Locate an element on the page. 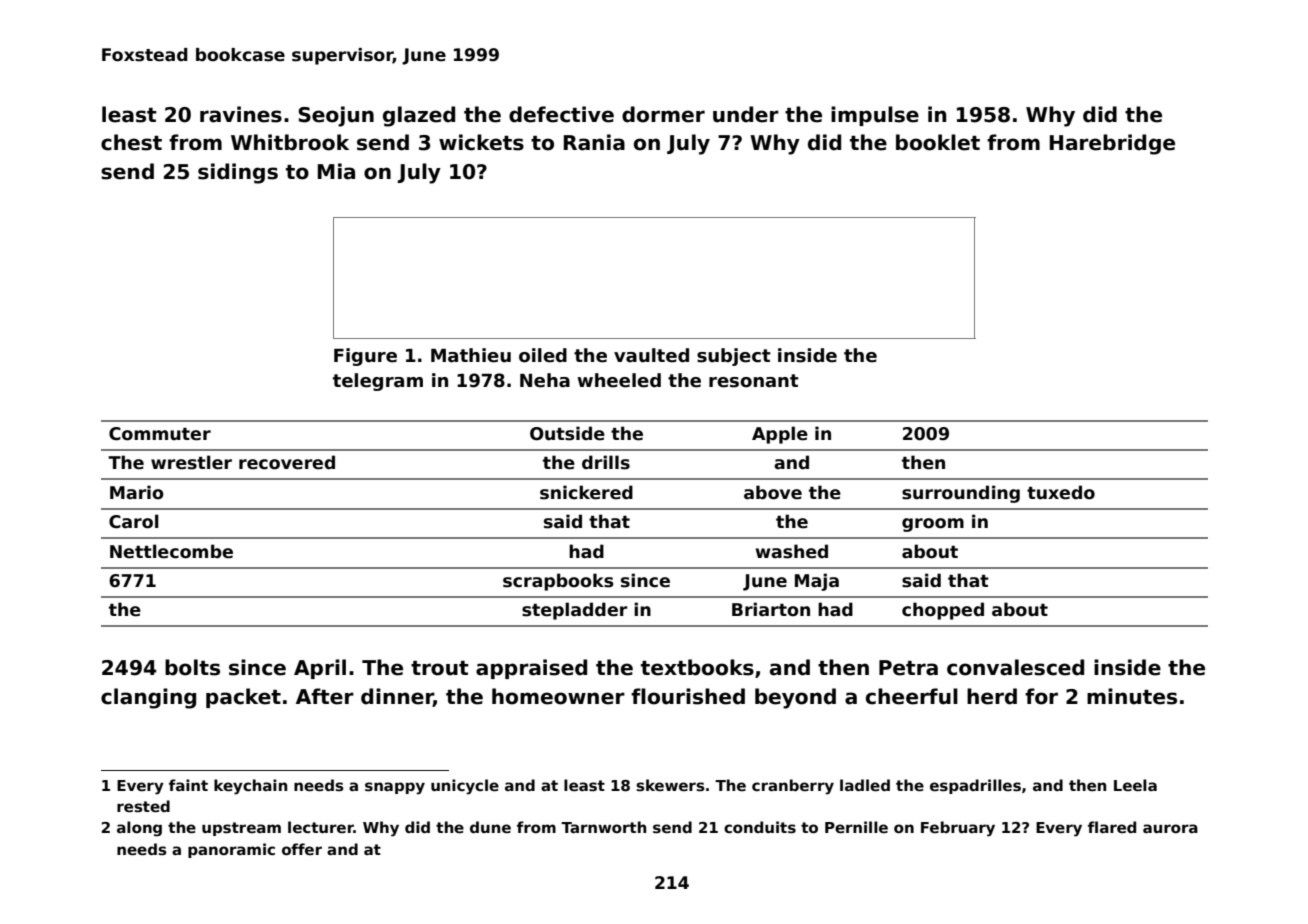 The height and width of the document is (924, 1308). Nettlecombe is located at coordinates (171, 551).
